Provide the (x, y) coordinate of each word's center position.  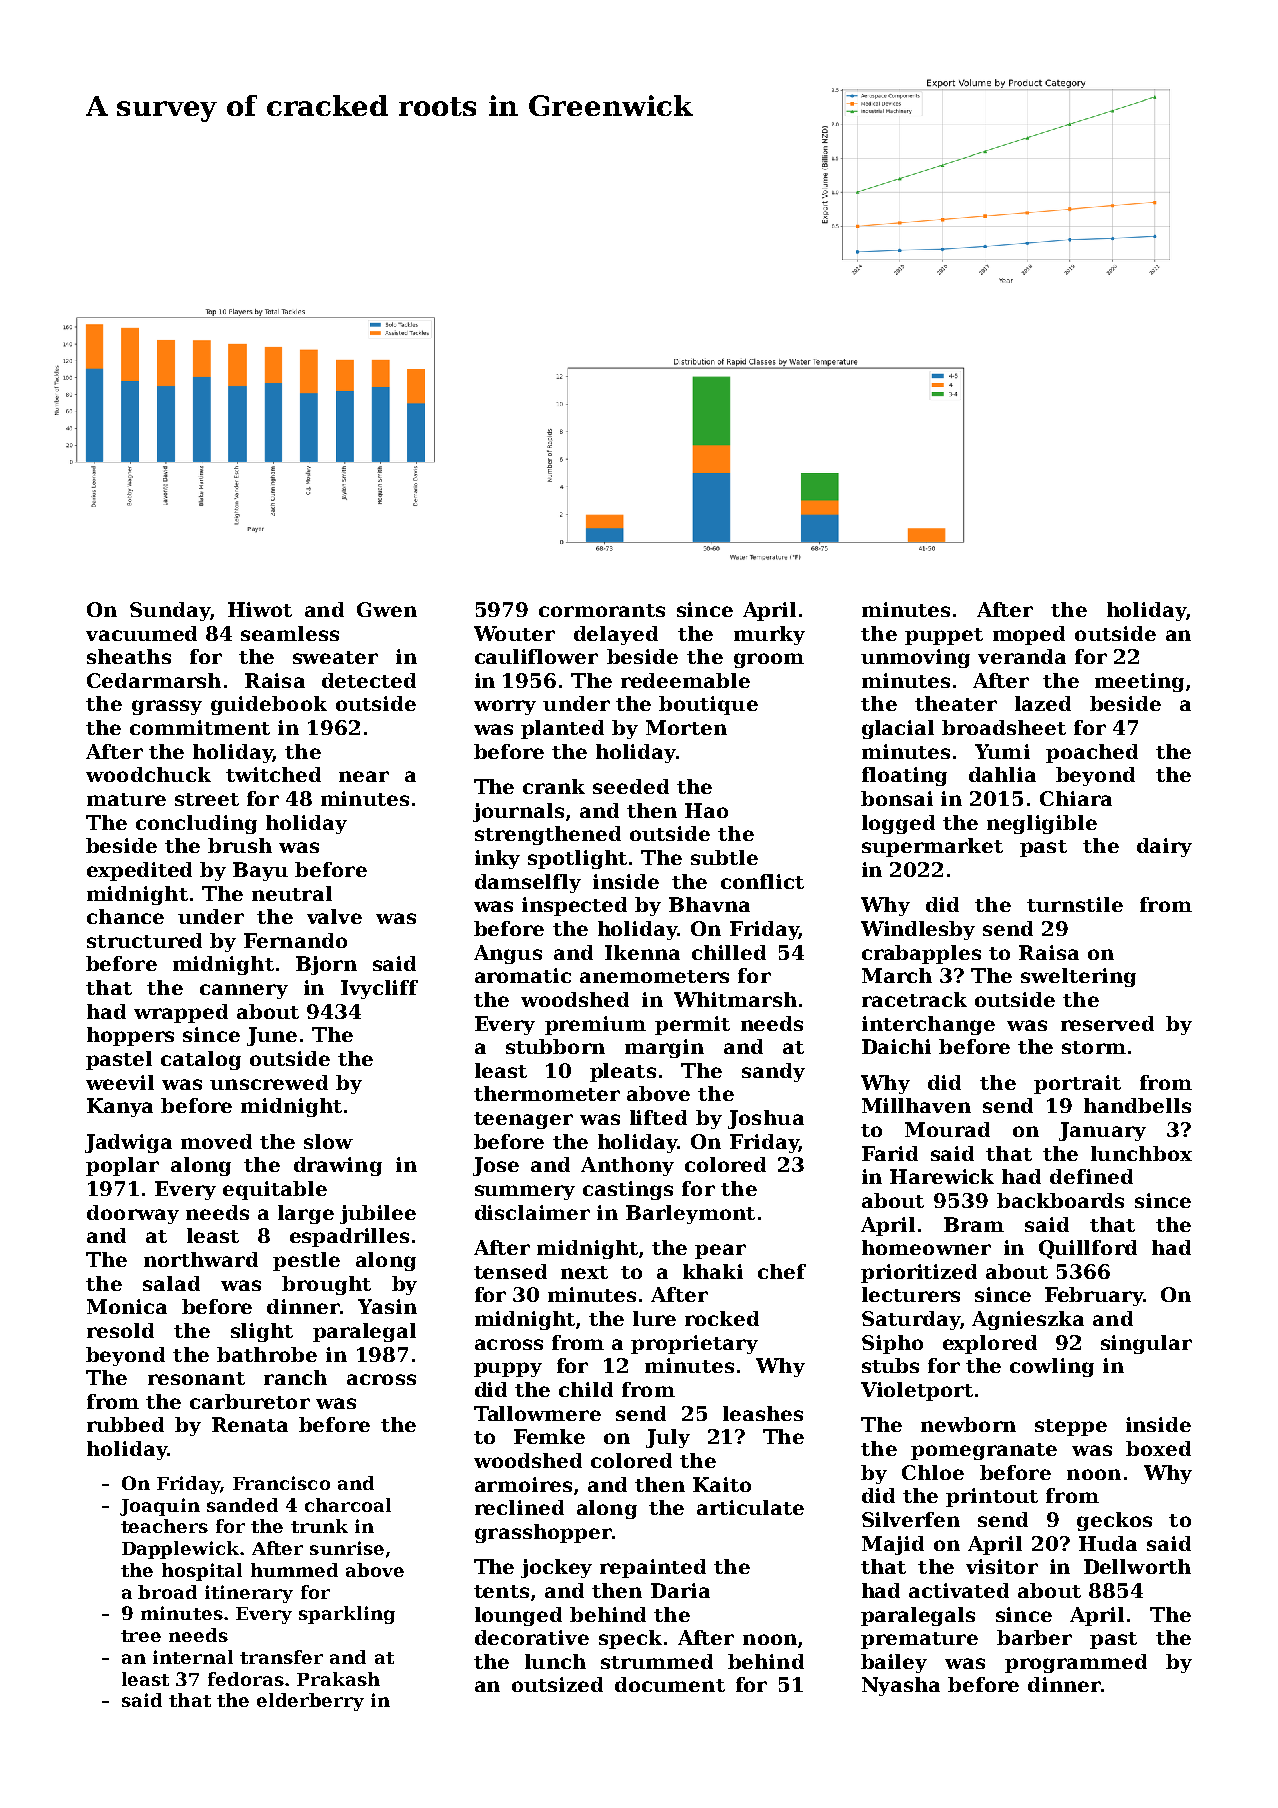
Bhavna (709, 904)
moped (1029, 635)
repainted (653, 1568)
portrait (1077, 1084)
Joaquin (160, 1507)
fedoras (246, 1679)
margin (664, 1048)
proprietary (694, 1344)
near (364, 776)
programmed (1076, 1663)
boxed (1158, 1448)
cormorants (602, 610)
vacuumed (141, 633)
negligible (1042, 824)
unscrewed (269, 1082)
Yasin (387, 1306)
